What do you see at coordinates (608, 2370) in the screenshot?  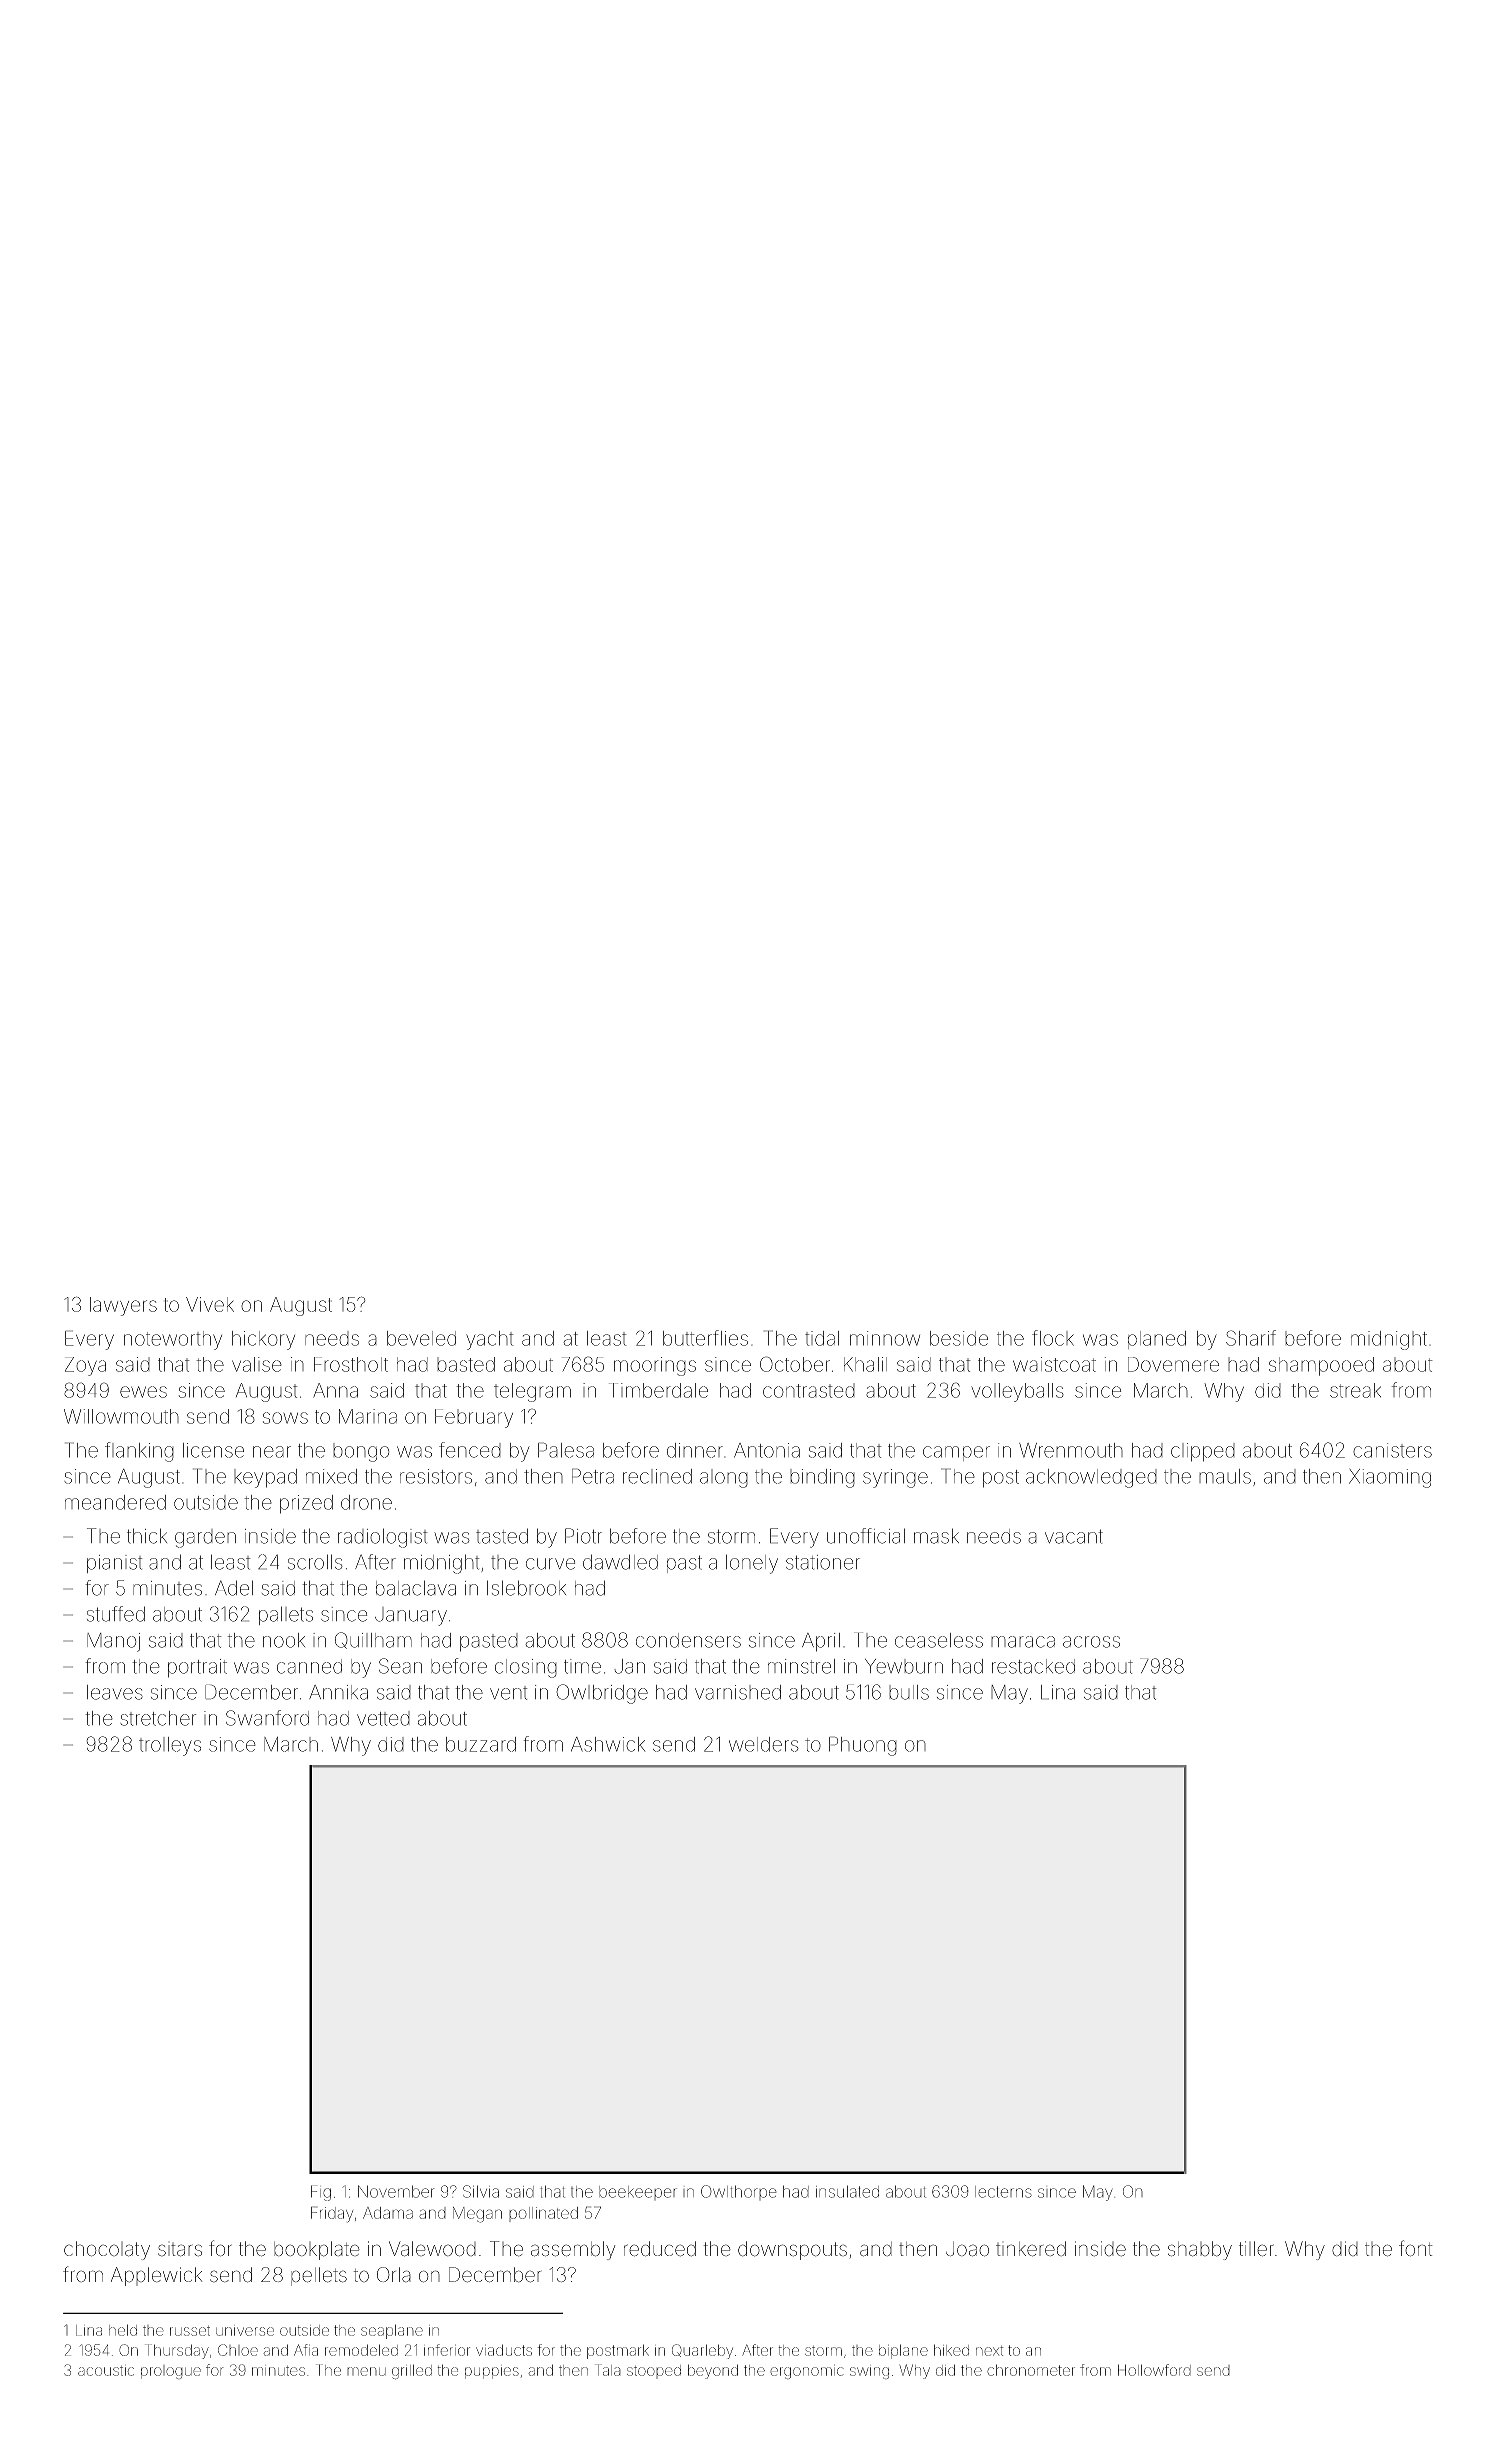 I see `Tala` at bounding box center [608, 2370].
